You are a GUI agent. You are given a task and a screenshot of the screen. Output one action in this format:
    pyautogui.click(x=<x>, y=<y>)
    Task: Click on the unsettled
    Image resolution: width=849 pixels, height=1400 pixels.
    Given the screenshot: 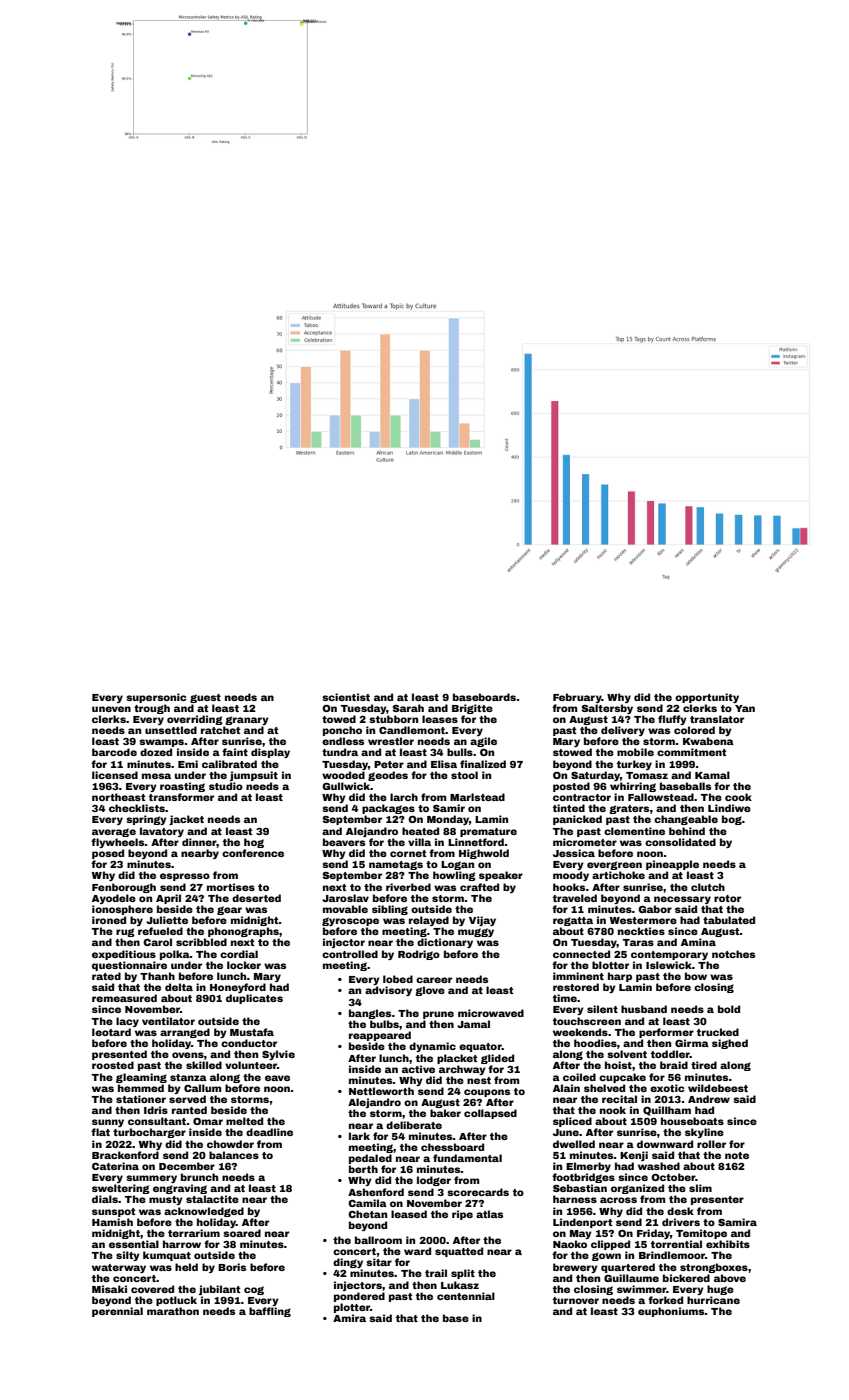 What is the action you would take?
    pyautogui.click(x=171, y=730)
